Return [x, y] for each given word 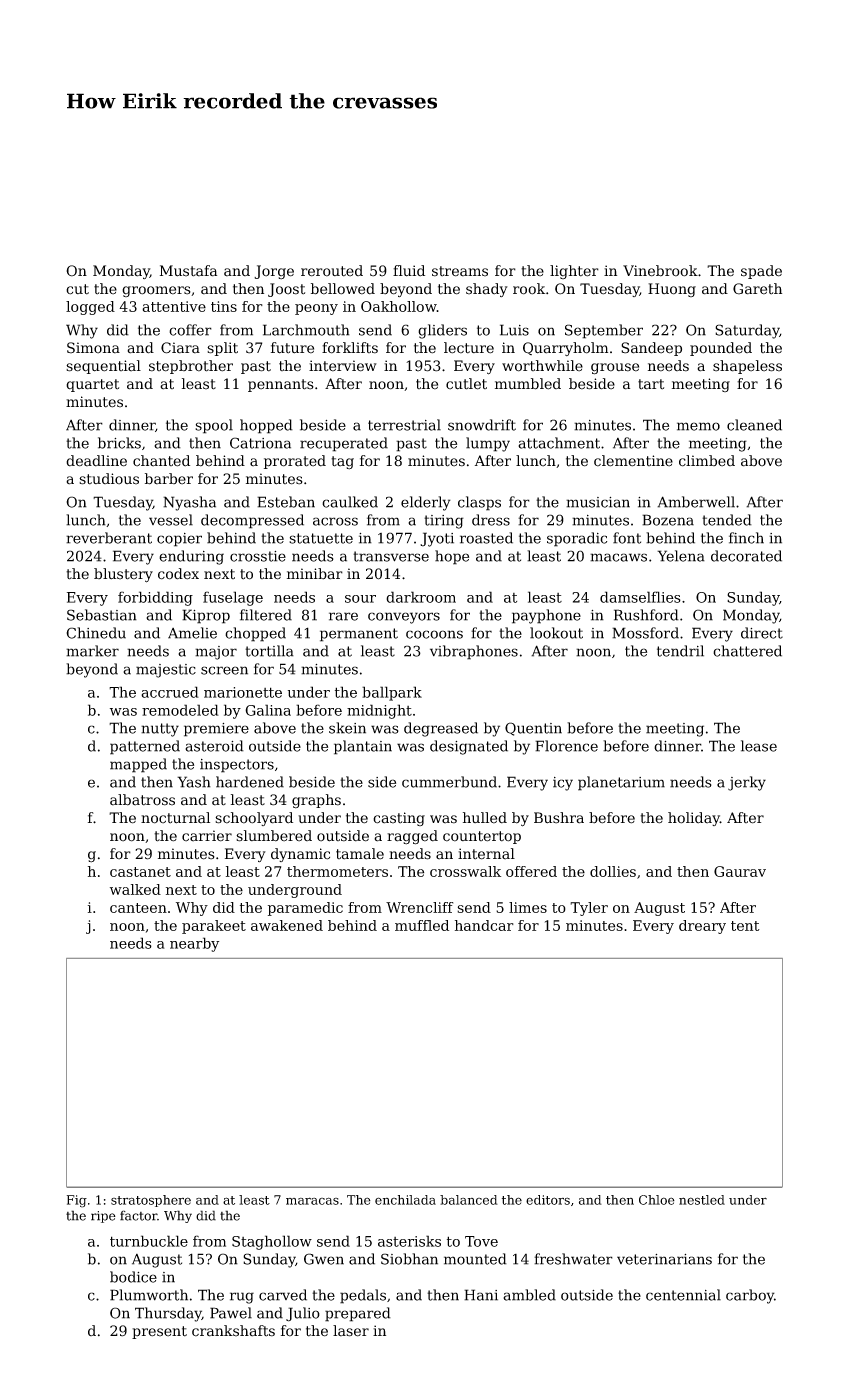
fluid [409, 271]
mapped [138, 765]
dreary [702, 927]
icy [563, 784]
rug [242, 1298]
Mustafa [188, 271]
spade [761, 272]
